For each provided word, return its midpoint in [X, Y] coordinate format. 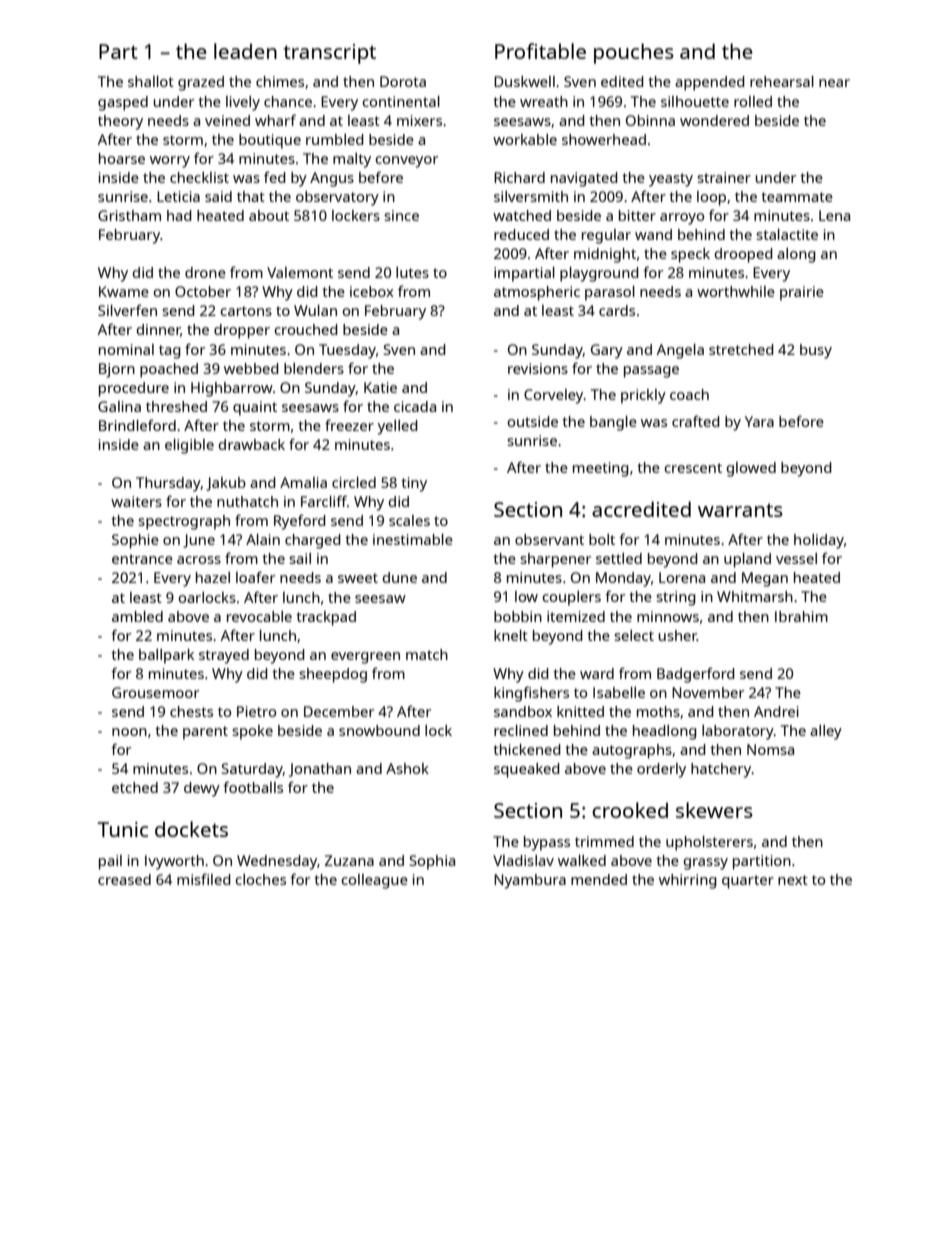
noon [129, 732]
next [793, 880]
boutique [270, 141]
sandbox [523, 711]
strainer [724, 177]
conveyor [406, 162]
